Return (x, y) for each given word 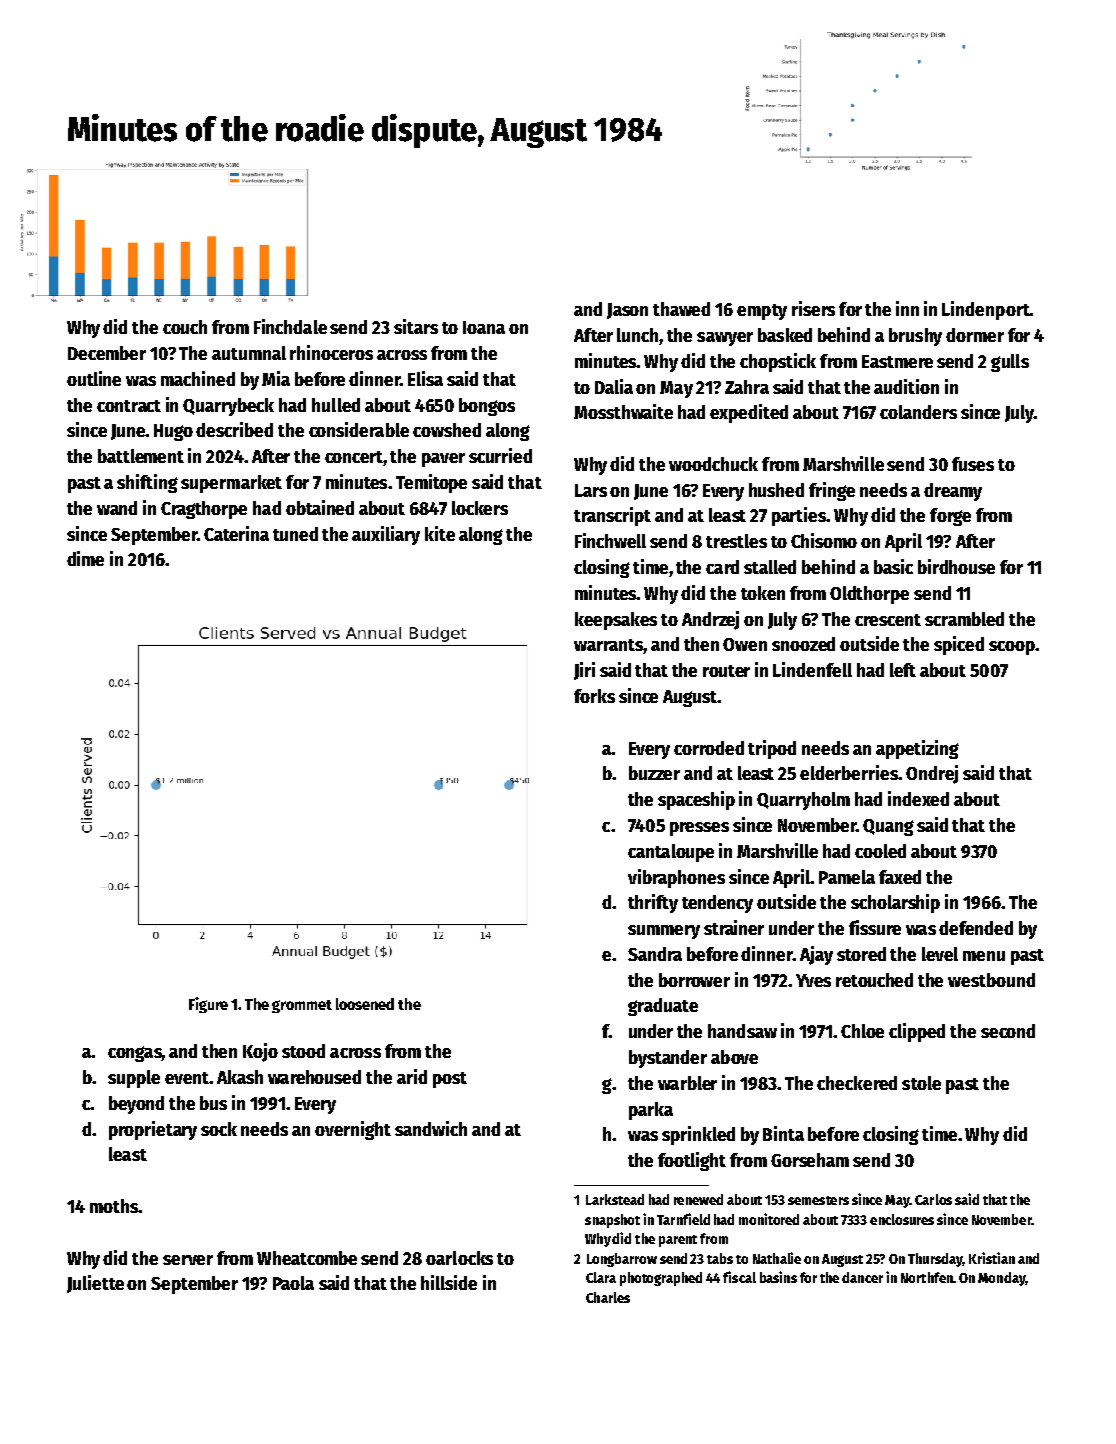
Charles (608, 1297)
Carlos (933, 1199)
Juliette (95, 1284)
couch (185, 327)
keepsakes (616, 621)
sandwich (431, 1128)
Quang (888, 827)
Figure (208, 1005)
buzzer (654, 773)
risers (813, 308)
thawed (681, 309)
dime (85, 558)
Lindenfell (812, 669)
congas (135, 1054)
